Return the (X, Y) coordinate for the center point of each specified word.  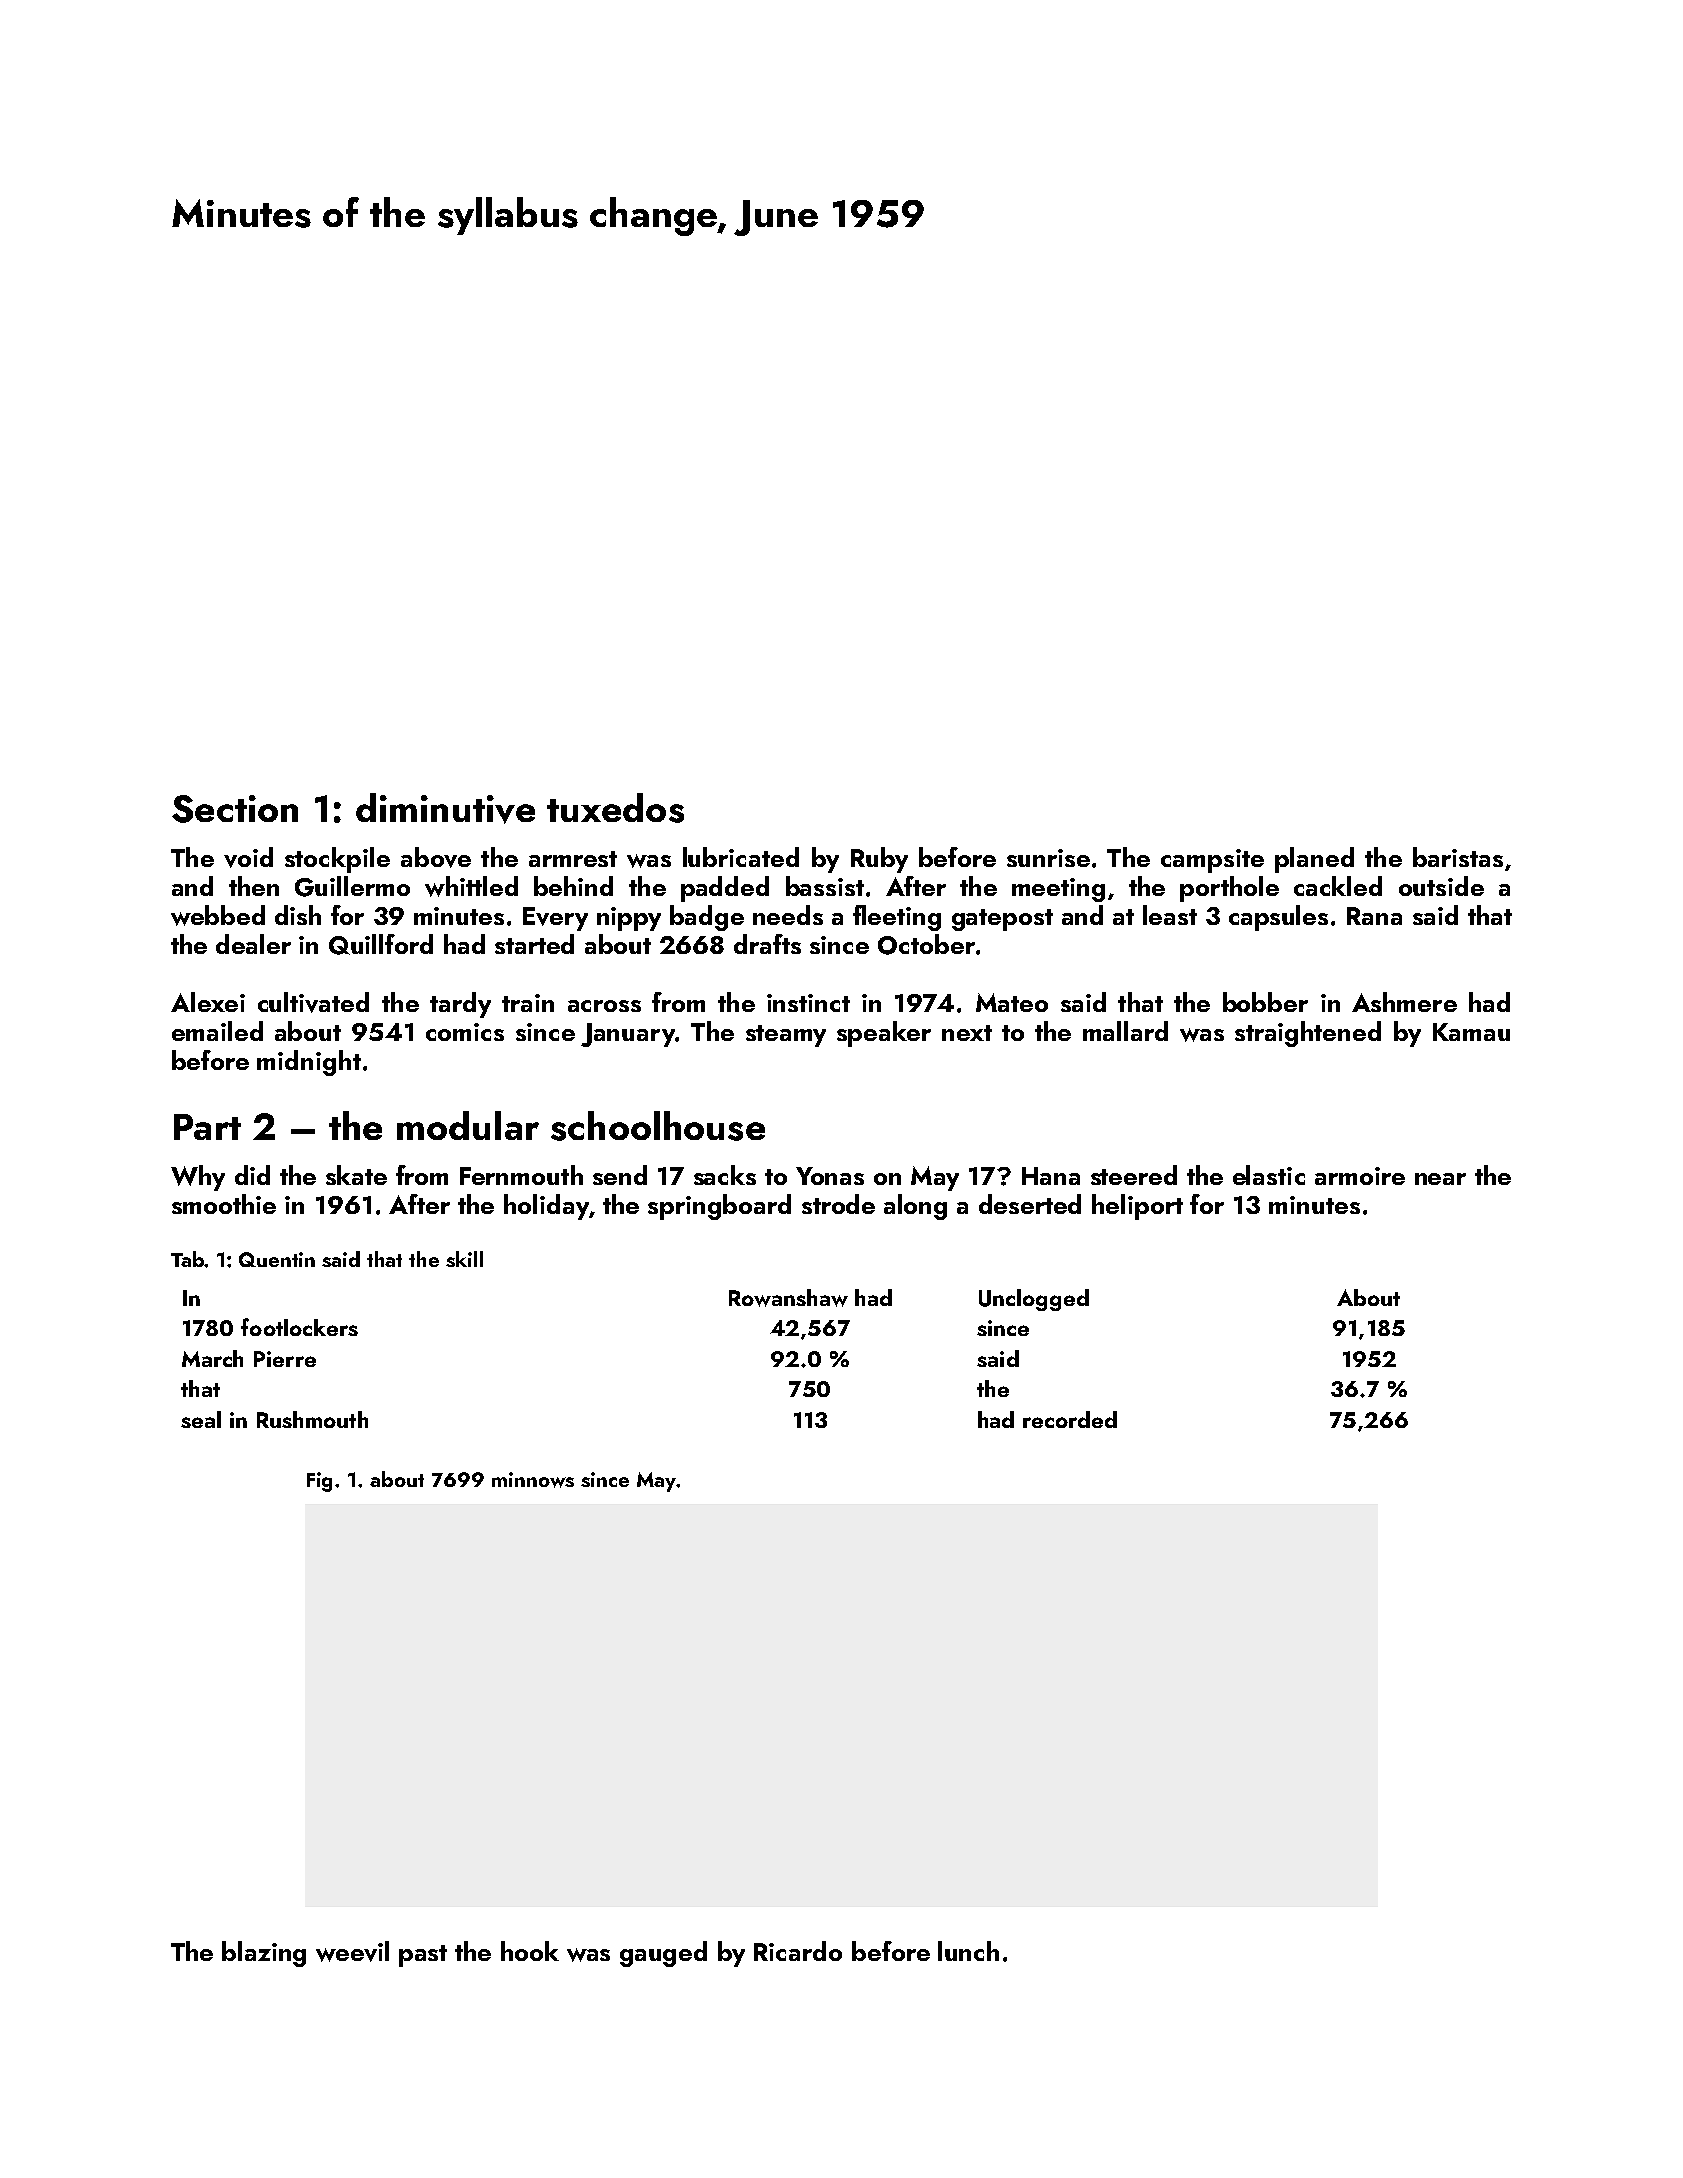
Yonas (830, 1176)
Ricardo (798, 1951)
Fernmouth (521, 1175)
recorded (1070, 1419)
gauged (663, 1954)
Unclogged (1034, 1300)
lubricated (741, 857)
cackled (1338, 886)
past (423, 1956)
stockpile (337, 860)
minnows (533, 1480)
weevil (352, 1951)
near (1440, 1179)
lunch (968, 1951)
